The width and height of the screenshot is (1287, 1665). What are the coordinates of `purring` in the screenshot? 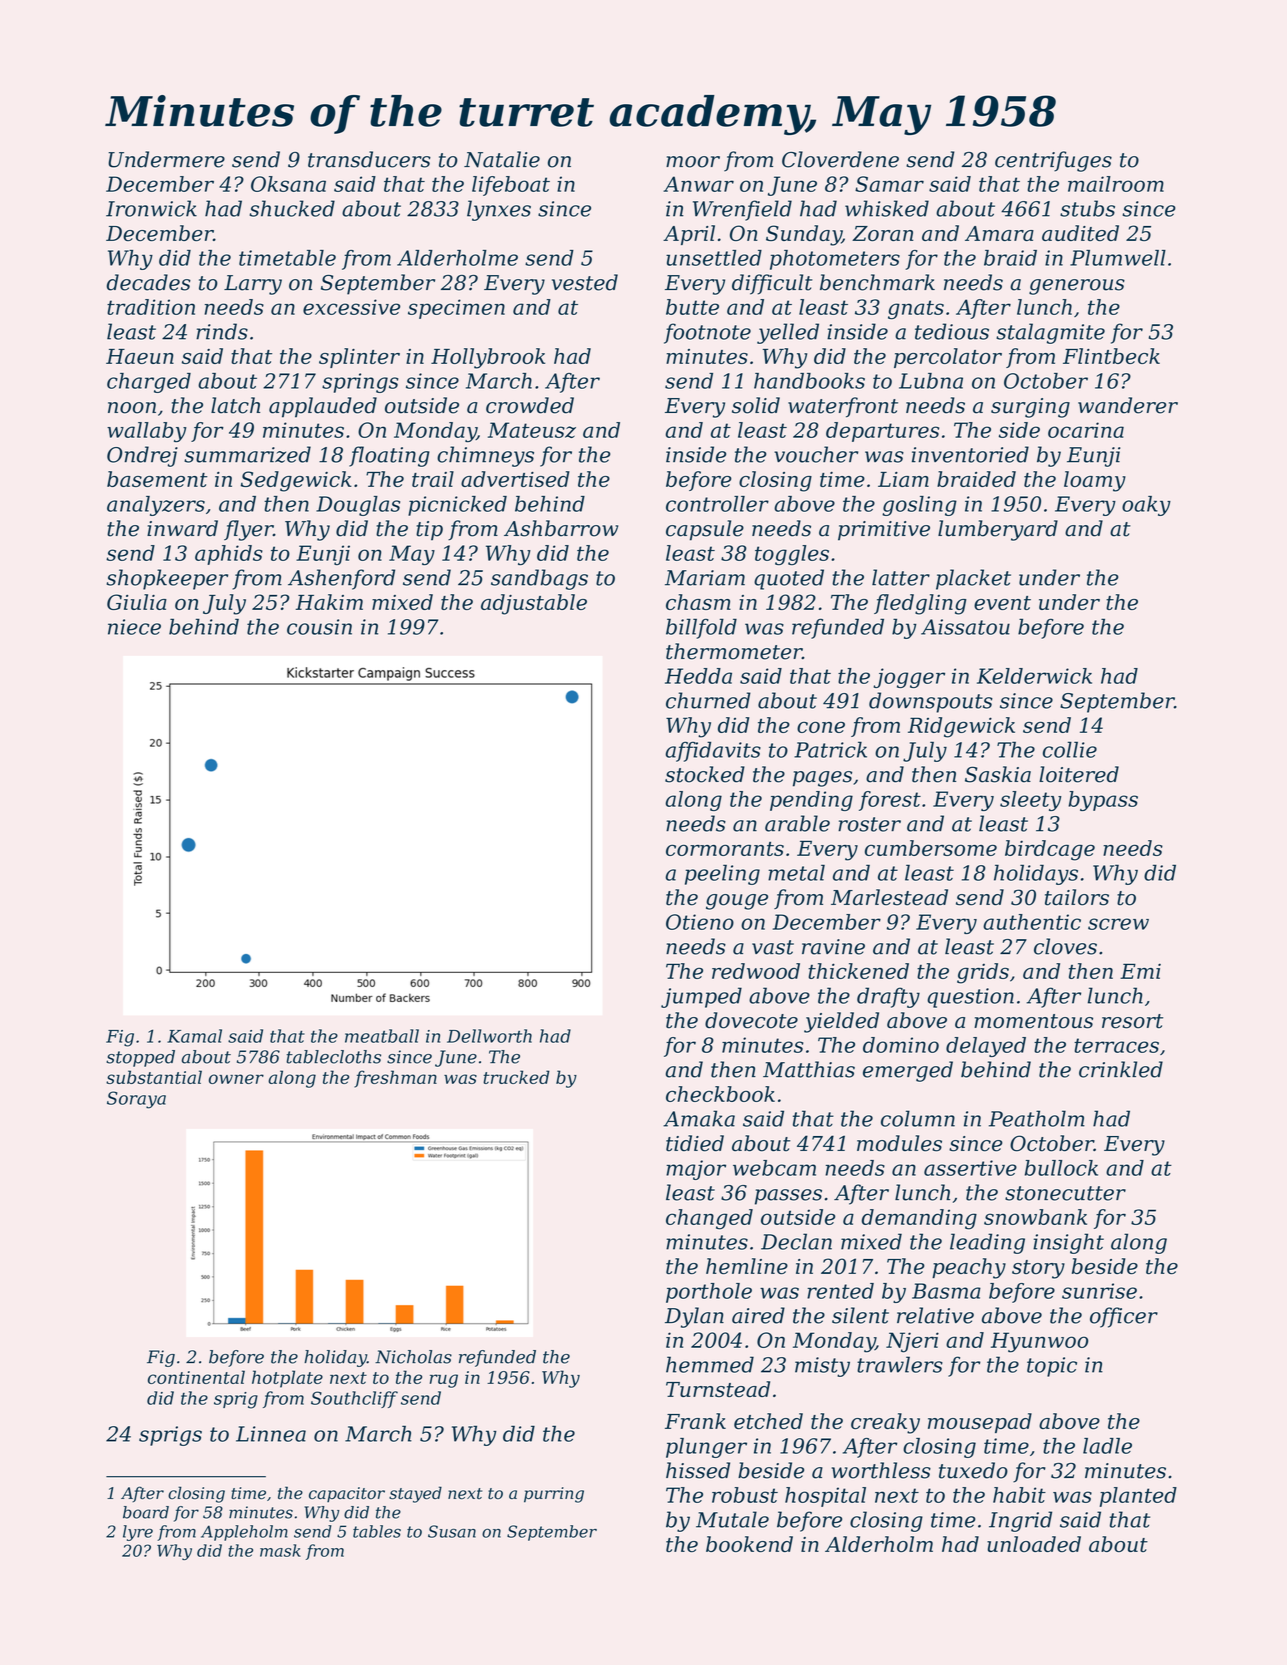 It's located at (554, 1495).
